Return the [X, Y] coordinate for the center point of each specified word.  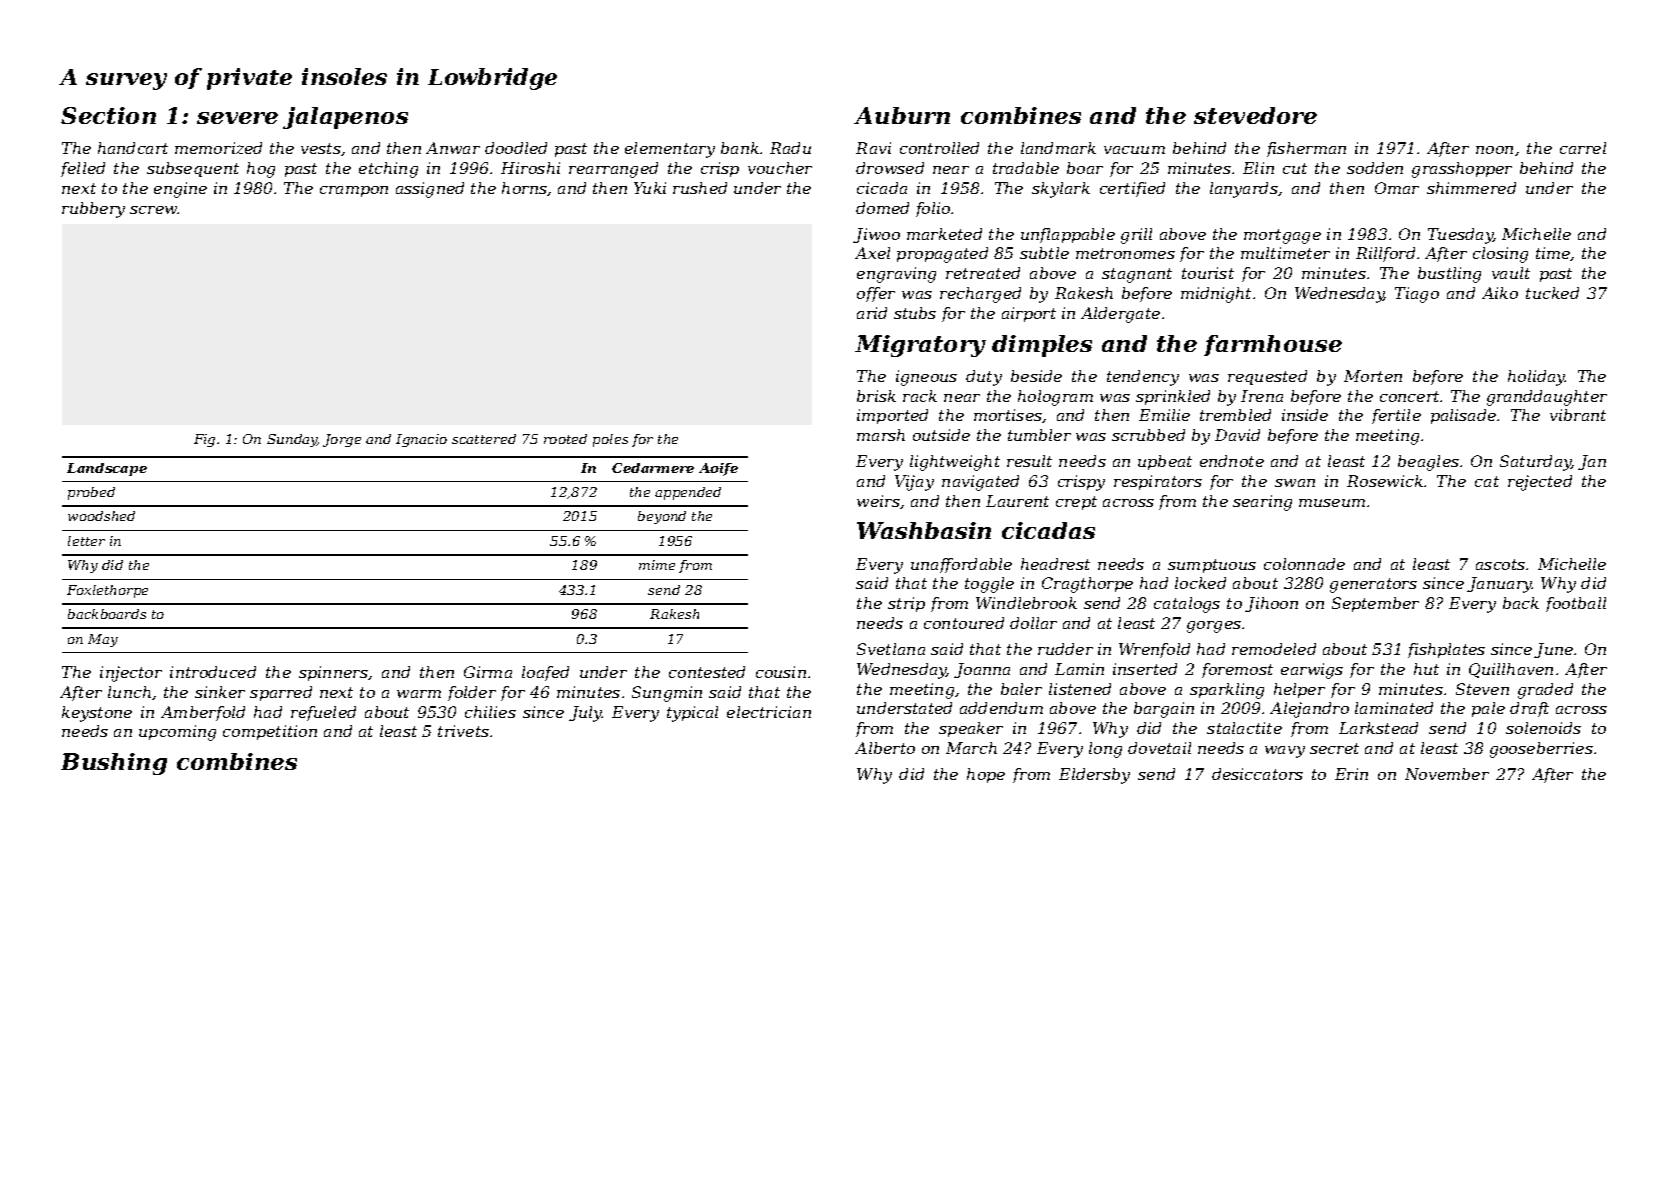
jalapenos [345, 118]
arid [872, 313]
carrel [1583, 148]
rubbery [93, 210]
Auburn [902, 115]
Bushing [114, 764]
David [1237, 435]
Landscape [107, 469]
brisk [876, 396]
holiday [1536, 378]
